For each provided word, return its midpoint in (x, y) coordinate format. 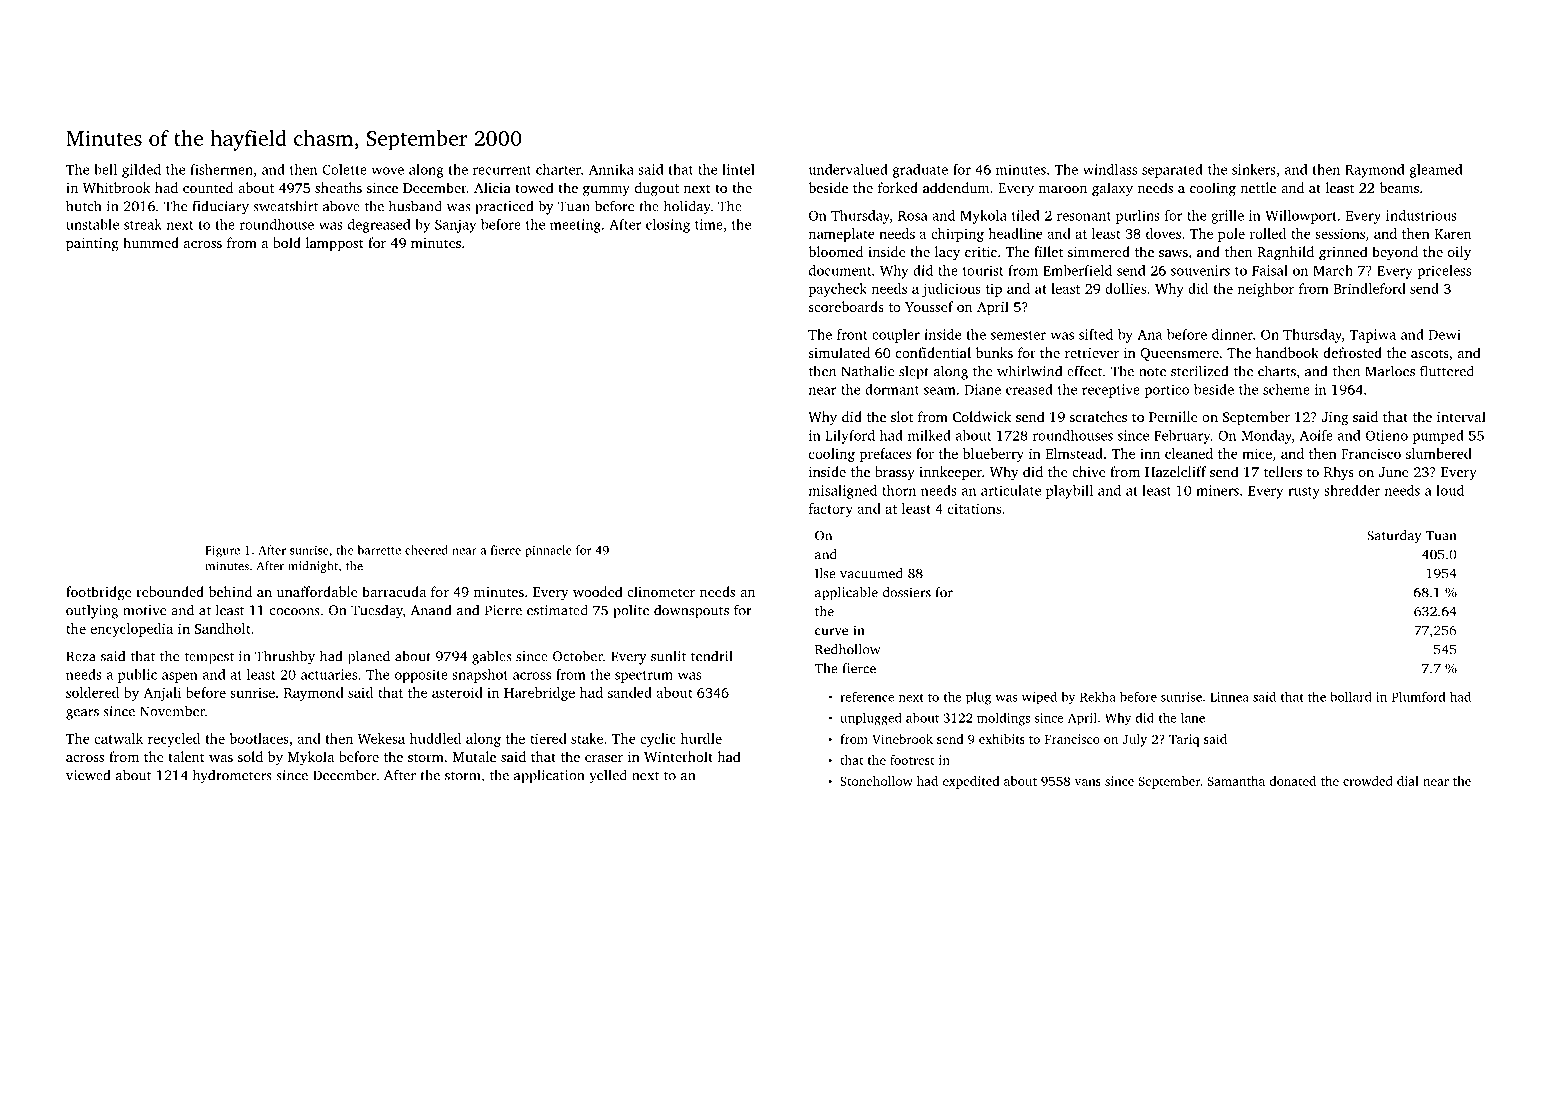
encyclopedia (132, 630)
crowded (1368, 781)
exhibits (1002, 739)
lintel (738, 169)
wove (387, 171)
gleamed (1436, 171)
